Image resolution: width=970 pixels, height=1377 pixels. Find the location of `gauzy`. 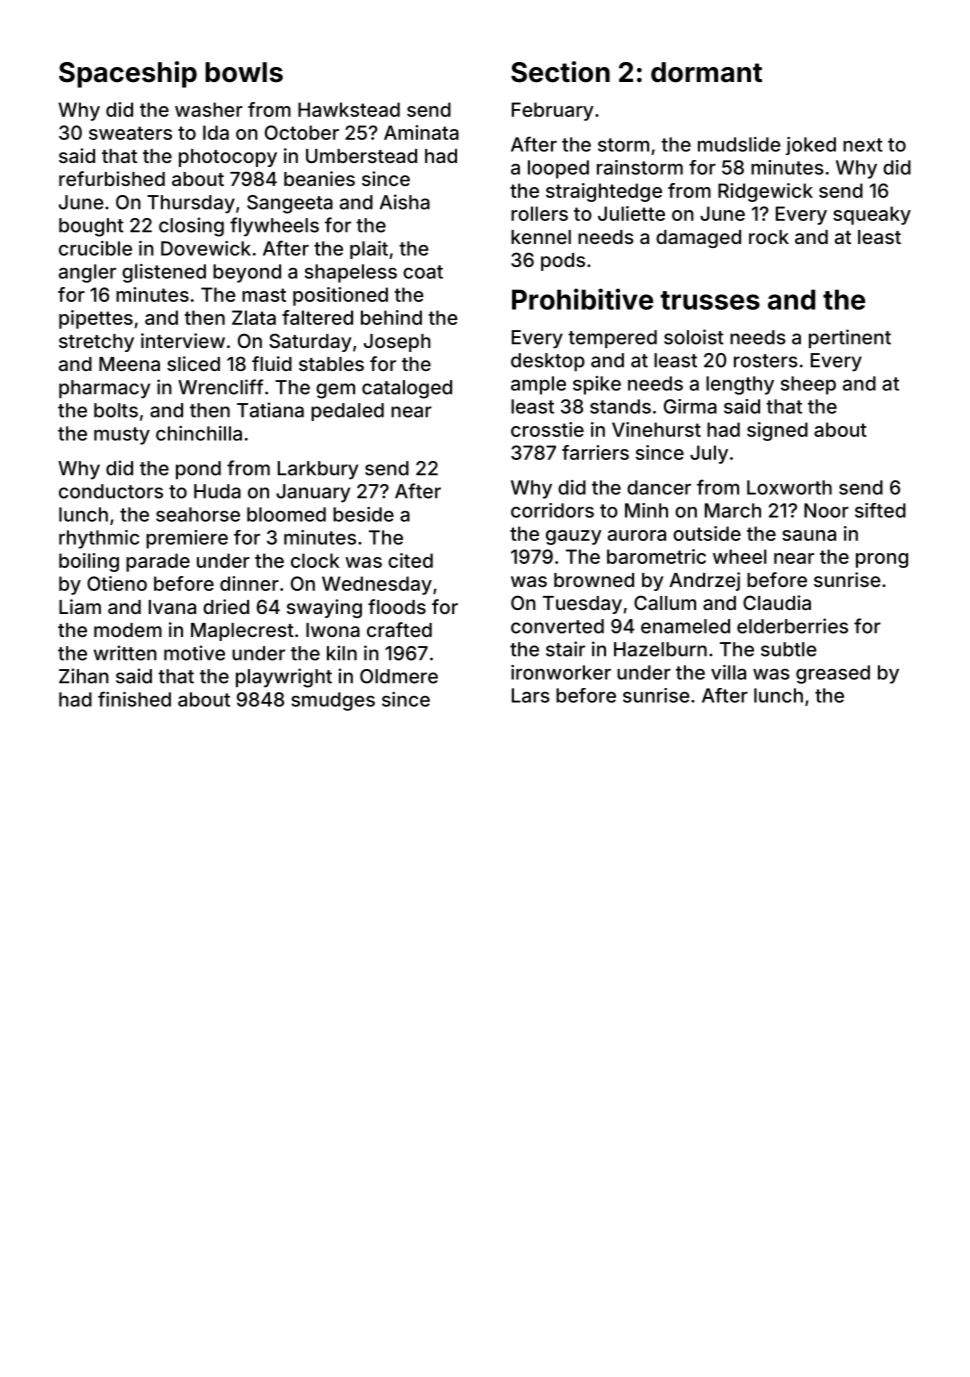

gauzy is located at coordinates (574, 537).
